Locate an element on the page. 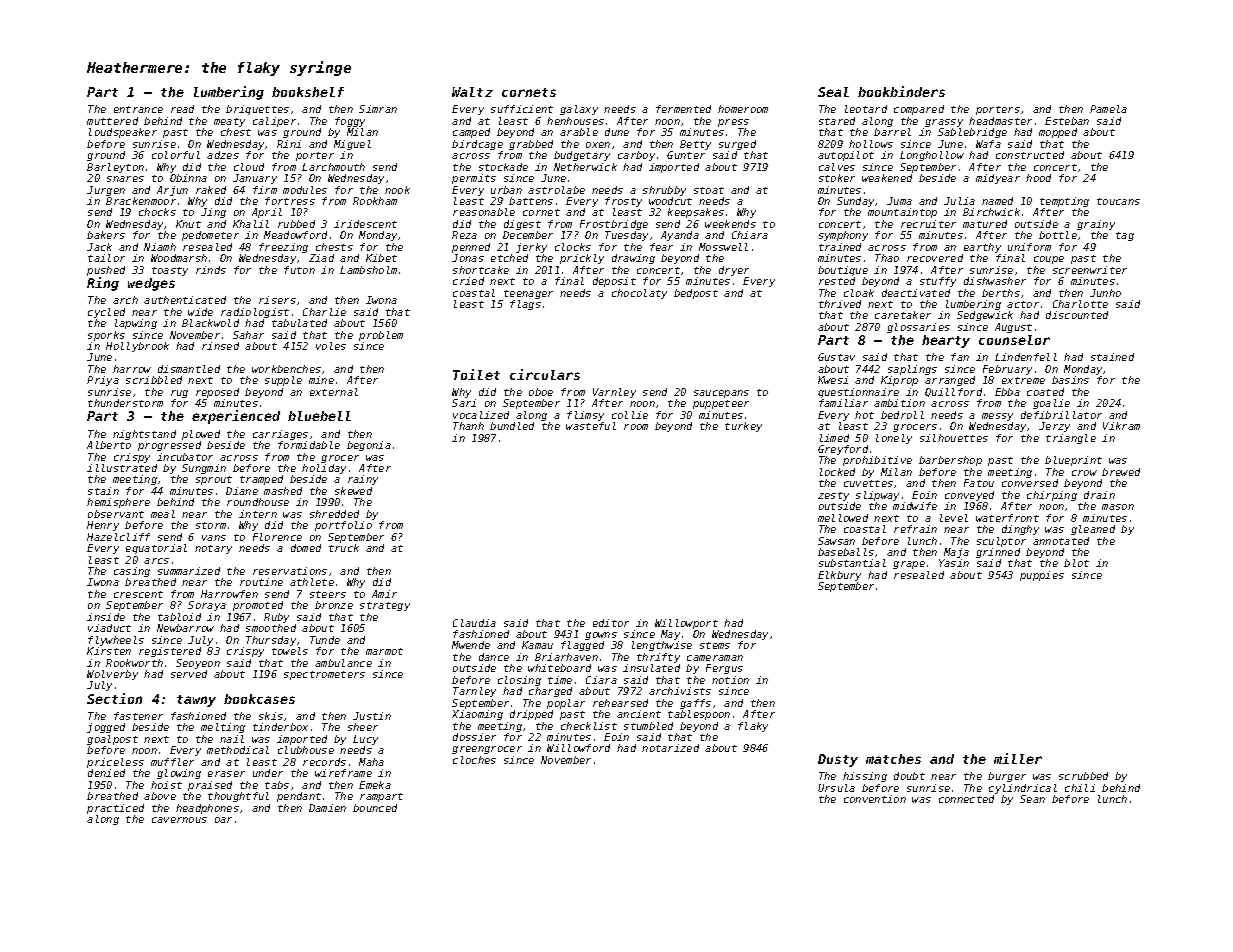 Image resolution: width=1233 pixels, height=952 pixels. gleaned is located at coordinates (1093, 530).
